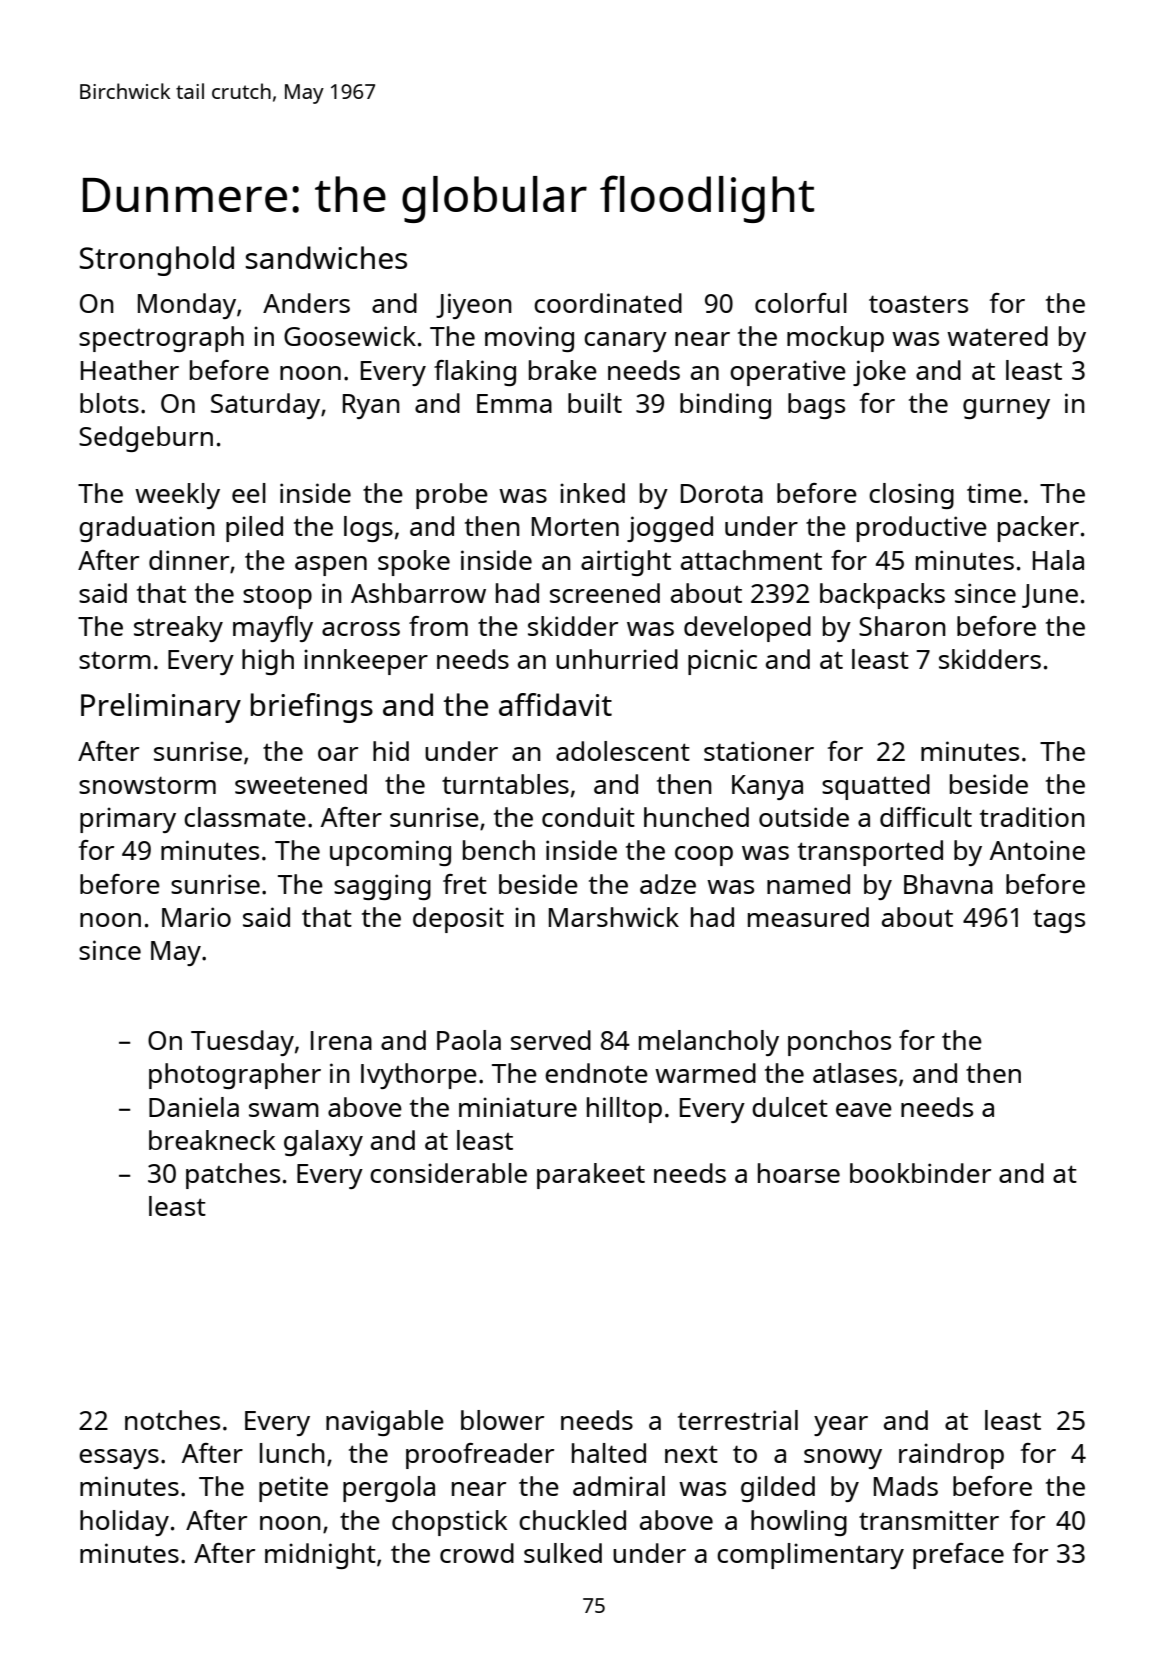 Image resolution: width=1165 pixels, height=1654 pixels. Describe the element at coordinates (320, 1556) in the image. I see `midnight` at that location.
